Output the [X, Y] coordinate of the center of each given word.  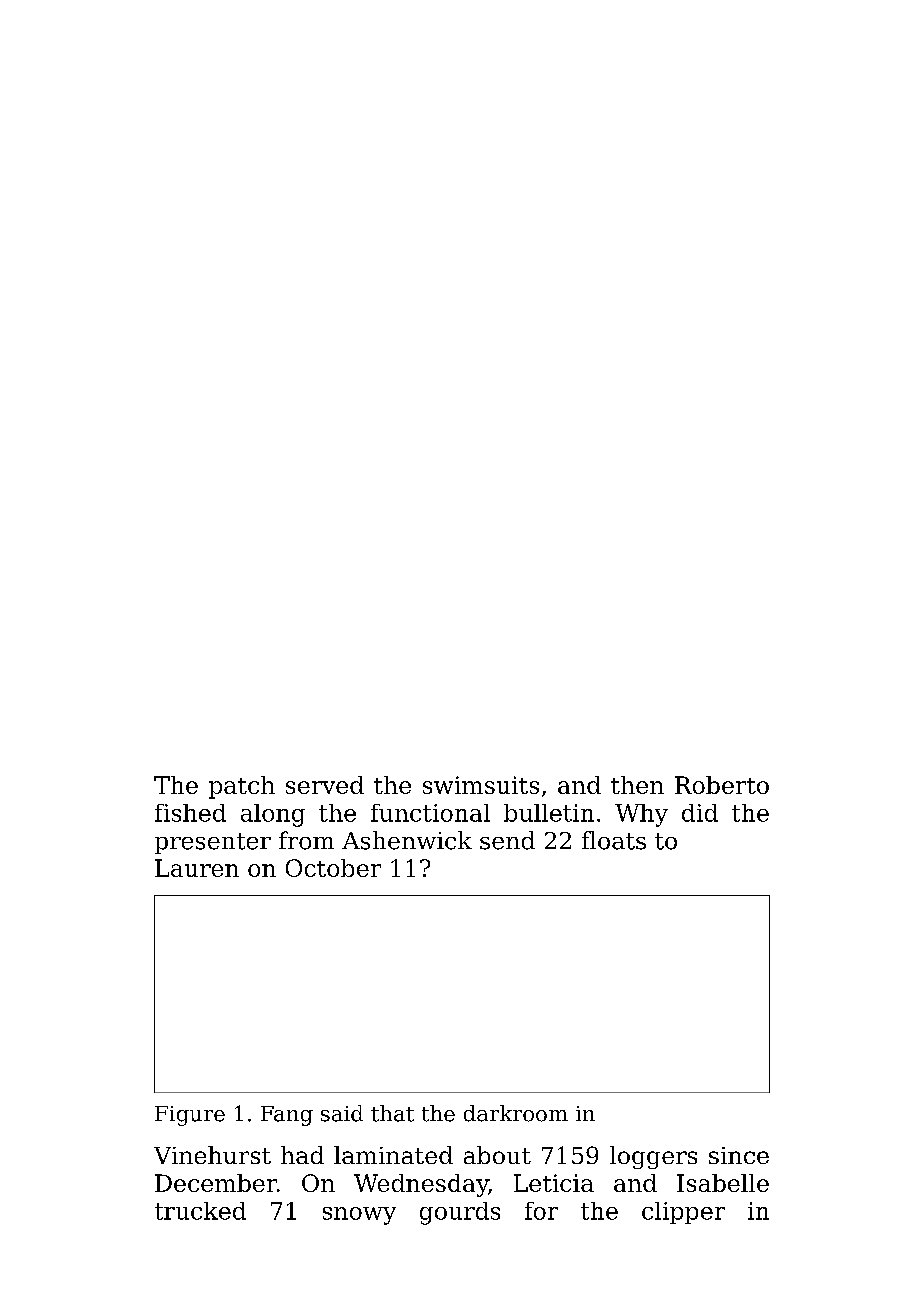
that [392, 1113]
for [541, 1211]
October [333, 868]
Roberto [722, 785]
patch [242, 787]
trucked [200, 1211]
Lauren [197, 868]
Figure [190, 1116]
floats [614, 840]
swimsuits [481, 785]
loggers [653, 1157]
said [342, 1113]
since [739, 1155]
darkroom [516, 1113]
